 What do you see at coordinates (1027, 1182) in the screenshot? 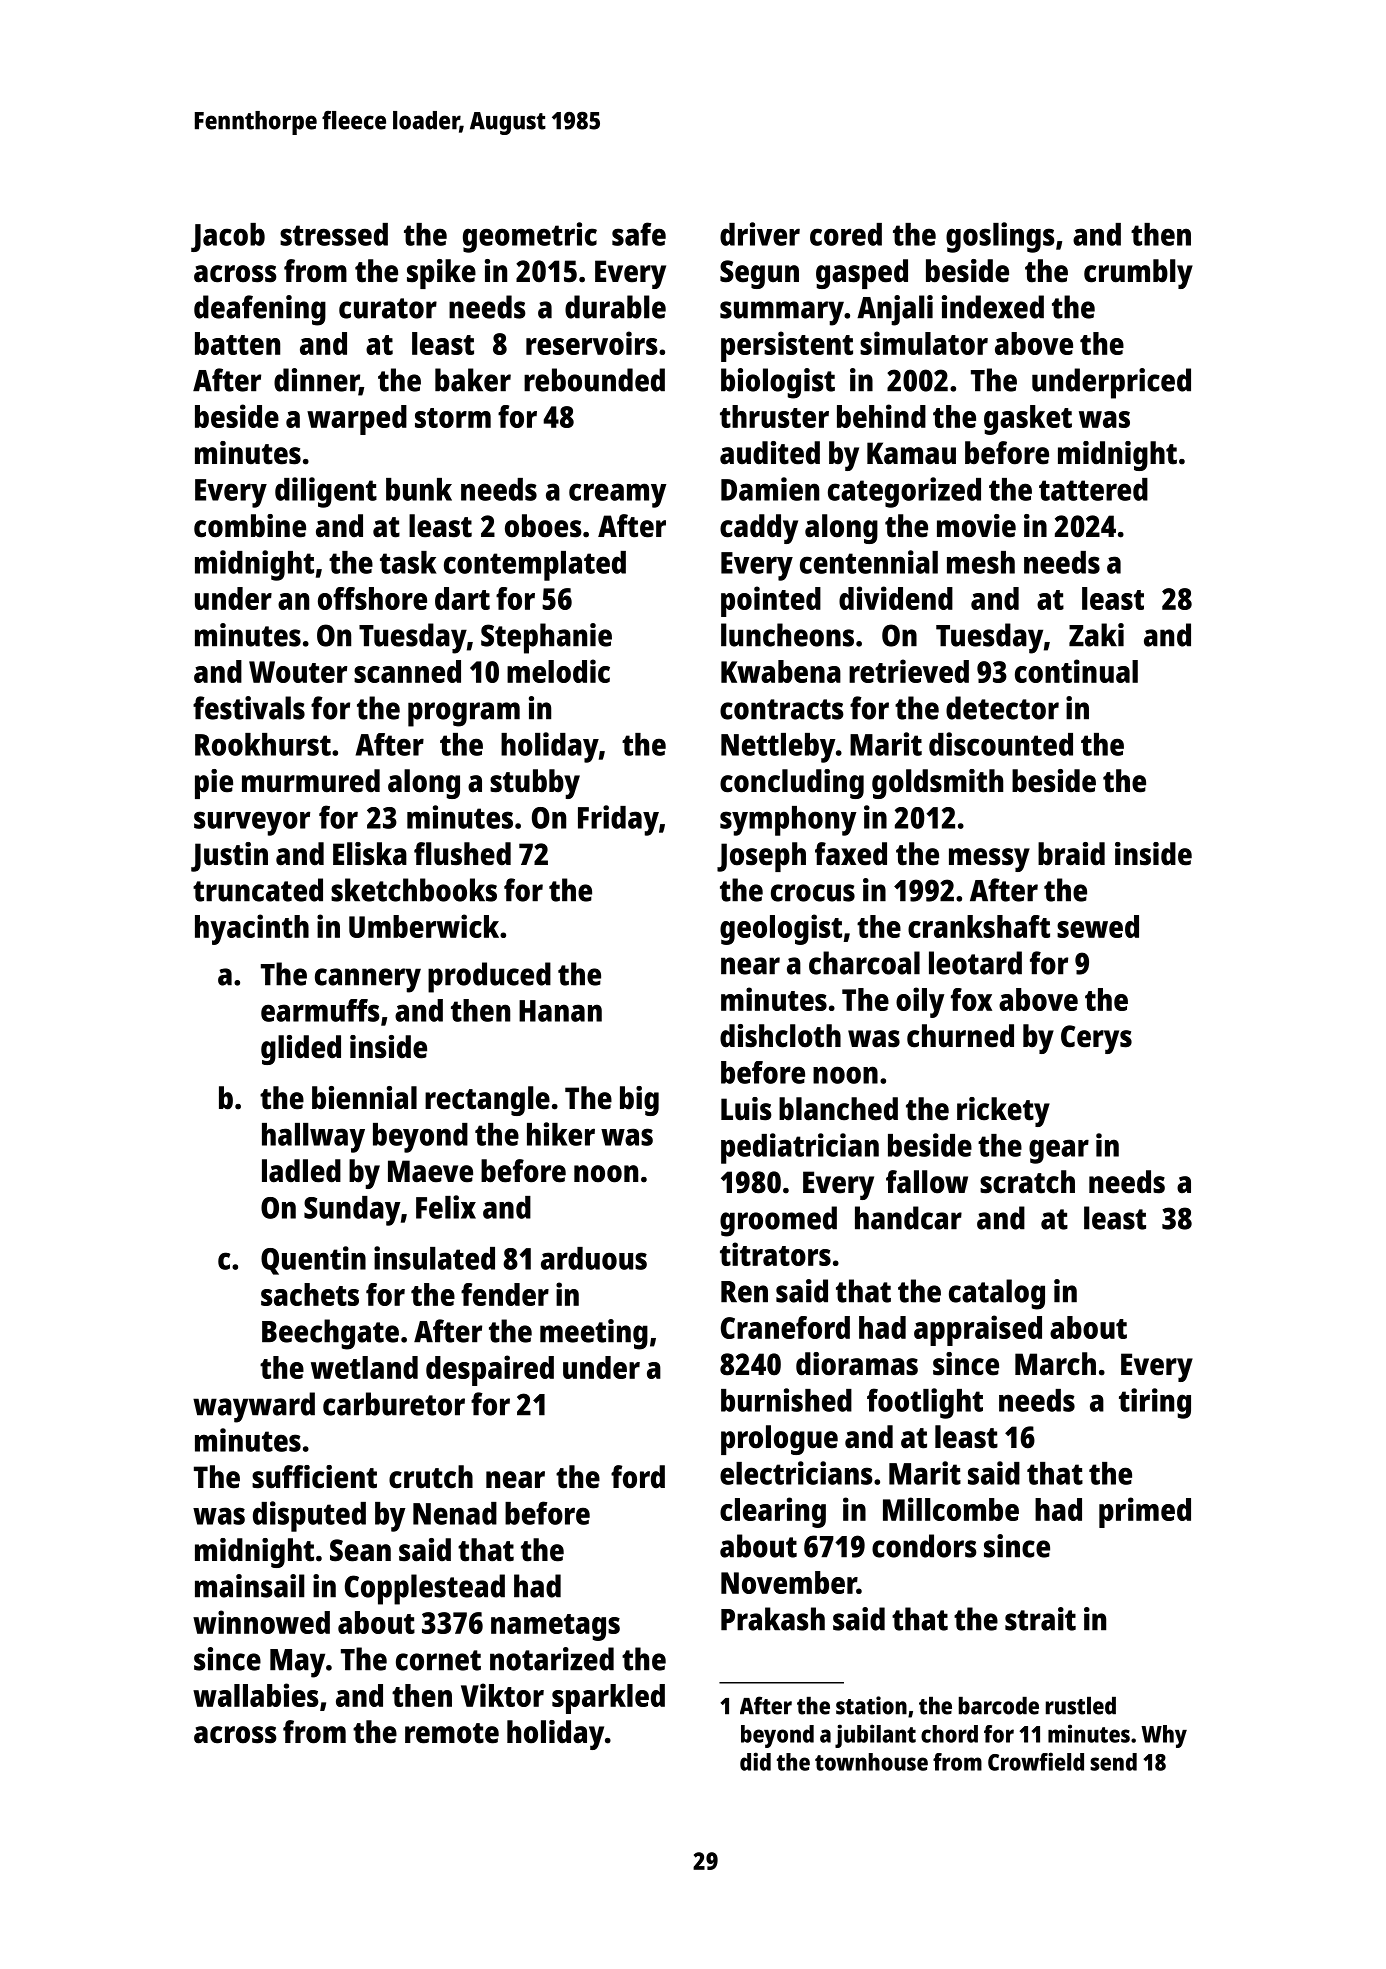
I see `scratch` at bounding box center [1027, 1182].
